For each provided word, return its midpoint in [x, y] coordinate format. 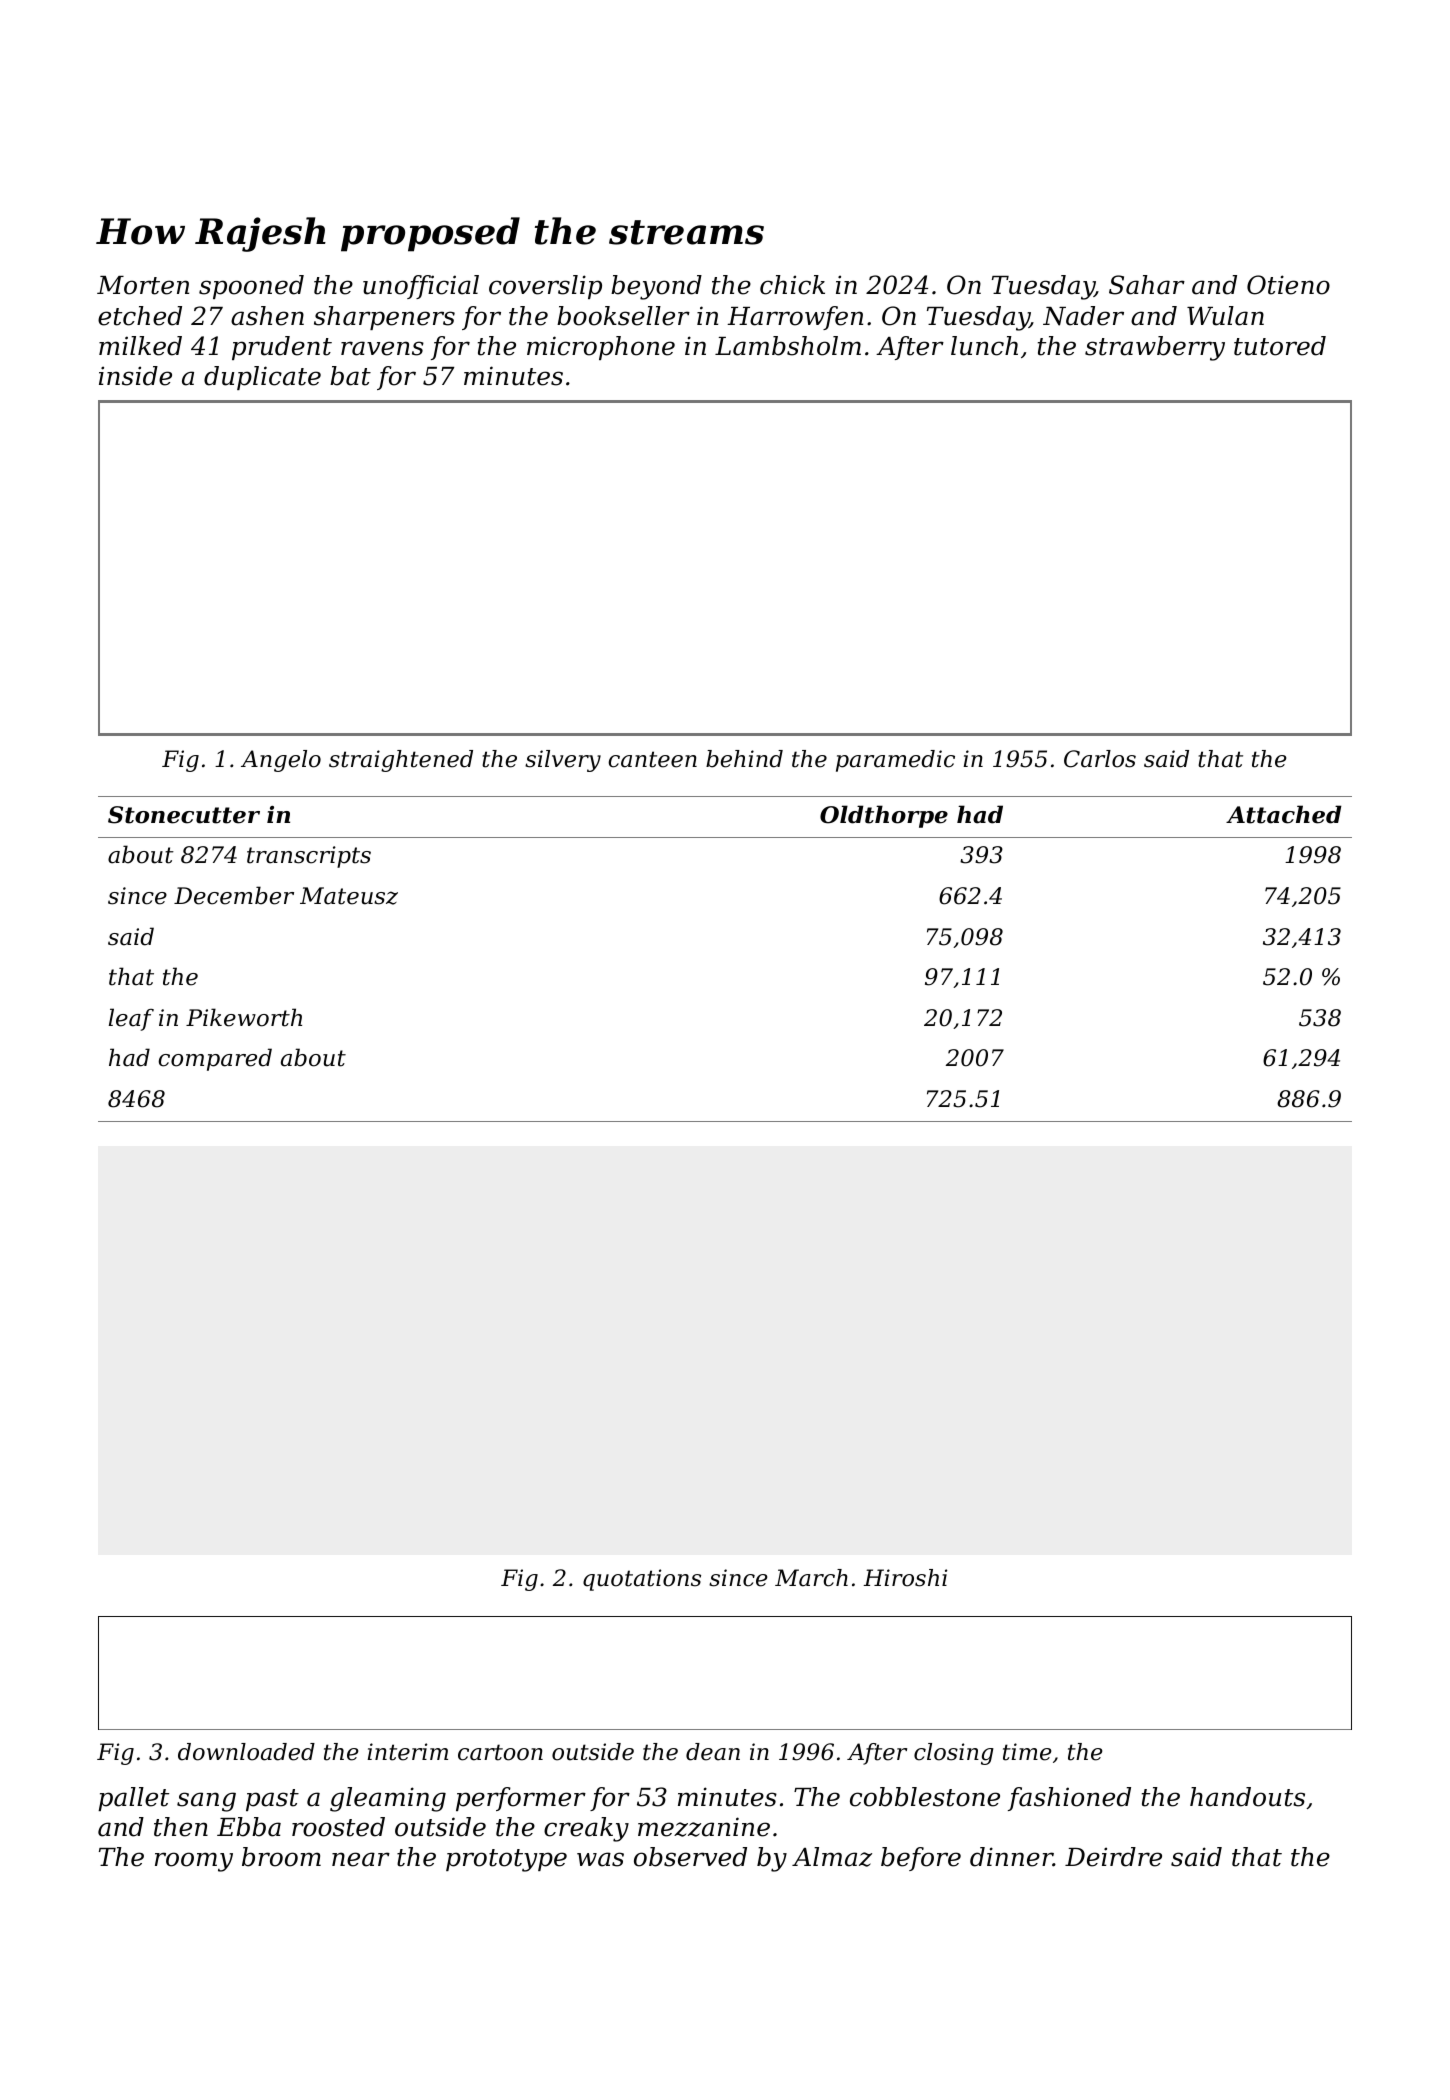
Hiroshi [905, 1578]
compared [215, 1059]
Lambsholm [788, 346]
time [1027, 1752]
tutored [1280, 346]
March [811, 1578]
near [361, 1859]
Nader [1083, 316]
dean [713, 1752]
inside [135, 376]
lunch [984, 346]
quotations [642, 1580]
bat [350, 376]
